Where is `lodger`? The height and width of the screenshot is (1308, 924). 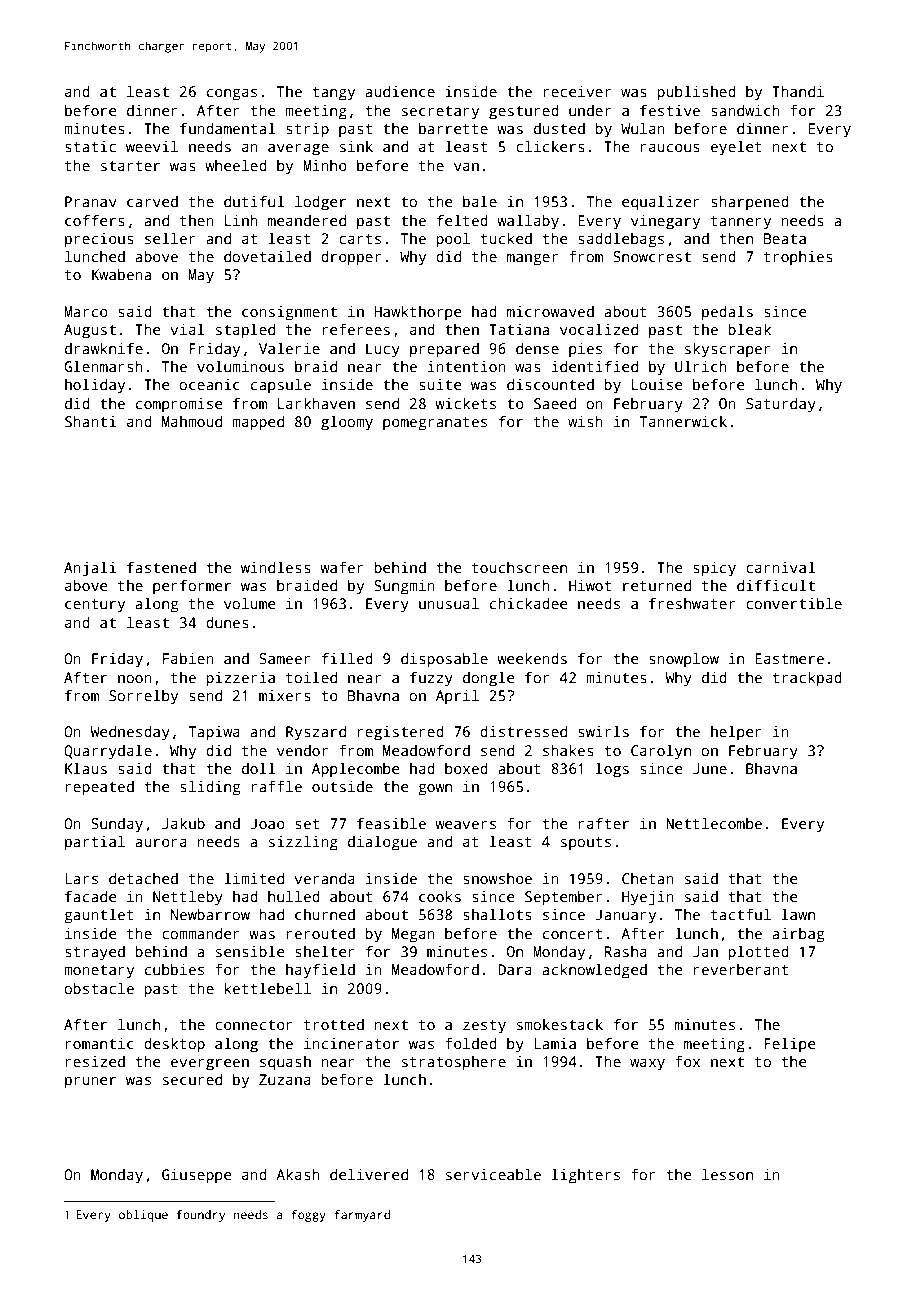
lodger is located at coordinates (320, 203).
